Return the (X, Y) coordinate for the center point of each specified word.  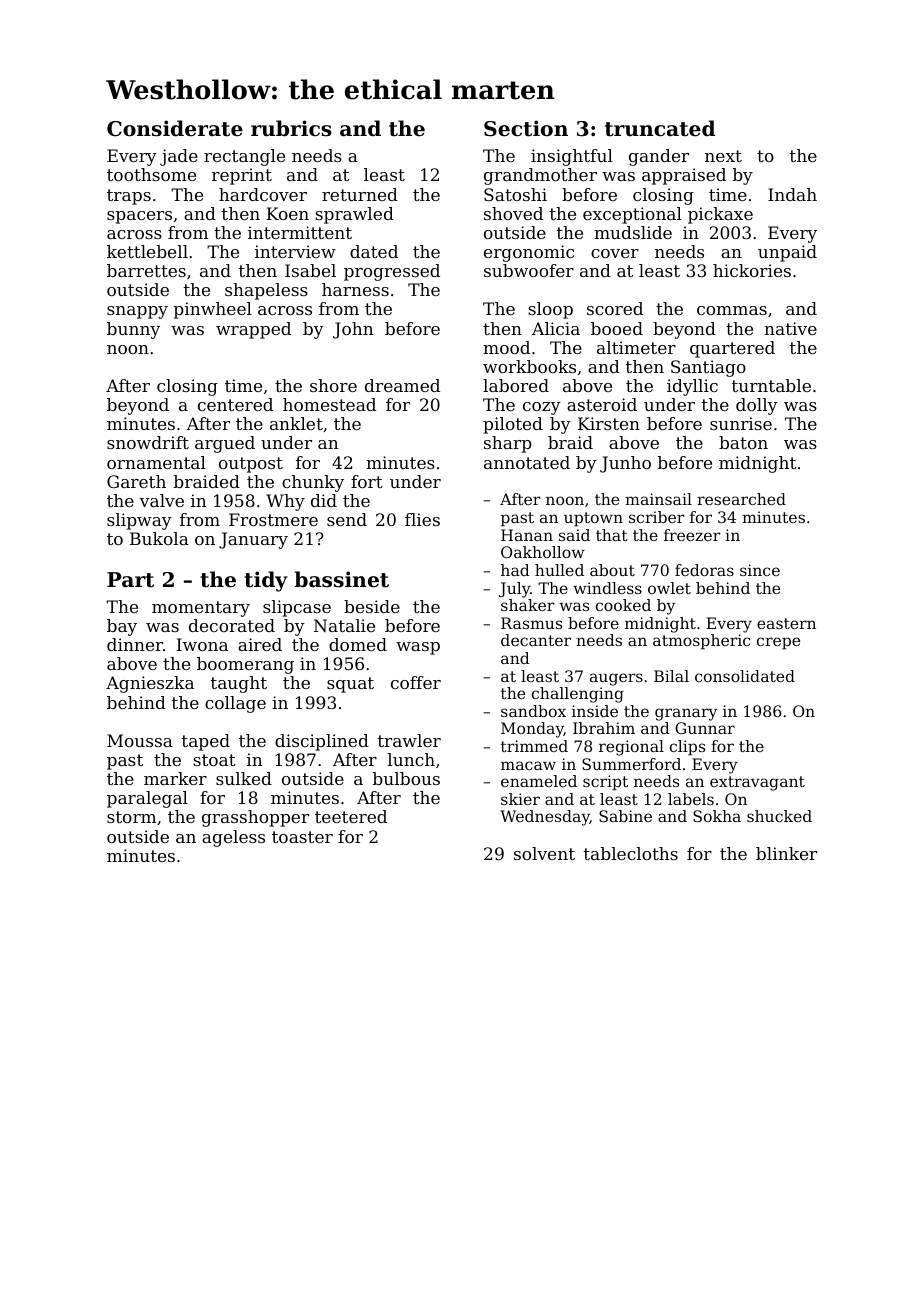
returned (360, 194)
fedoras (704, 570)
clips (687, 748)
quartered (732, 349)
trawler (409, 740)
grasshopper (255, 818)
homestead (329, 404)
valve (161, 500)
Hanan (527, 535)
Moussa (140, 740)
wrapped (253, 330)
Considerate (175, 128)
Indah (792, 194)
